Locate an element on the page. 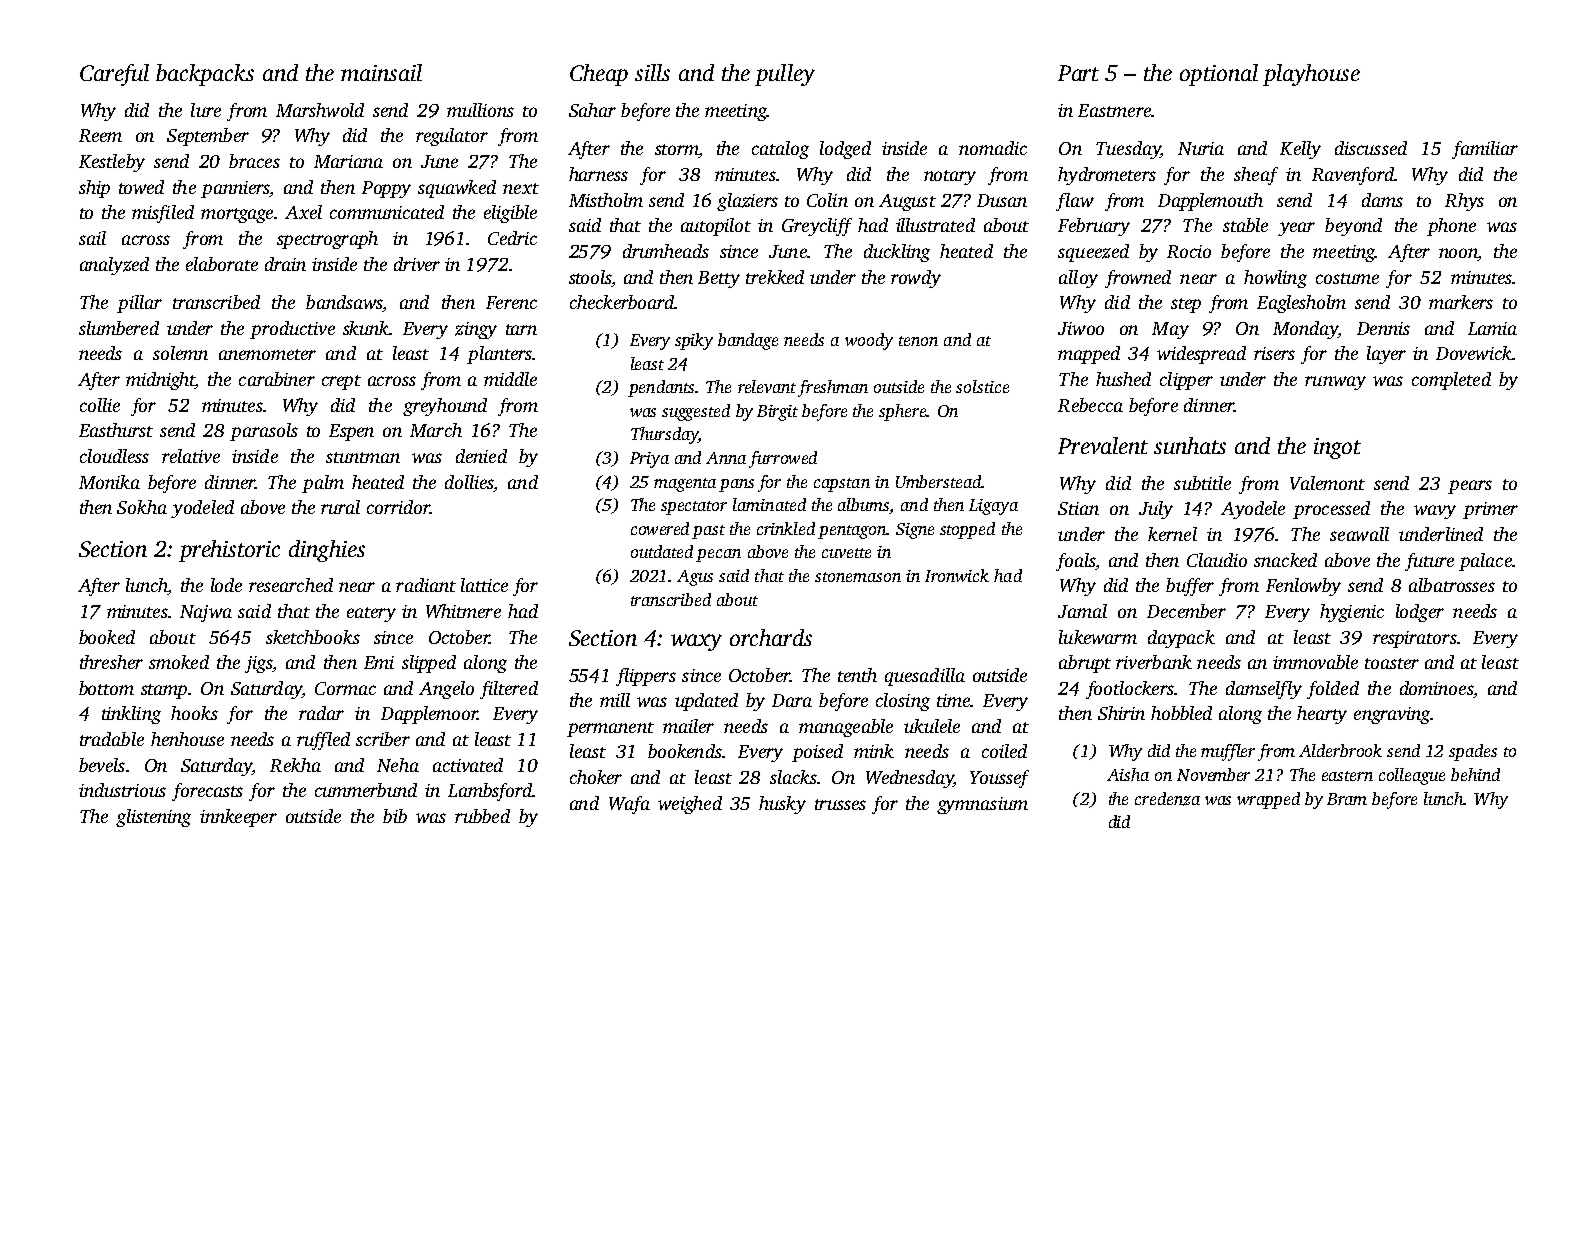  orchards is located at coordinates (771, 637).
